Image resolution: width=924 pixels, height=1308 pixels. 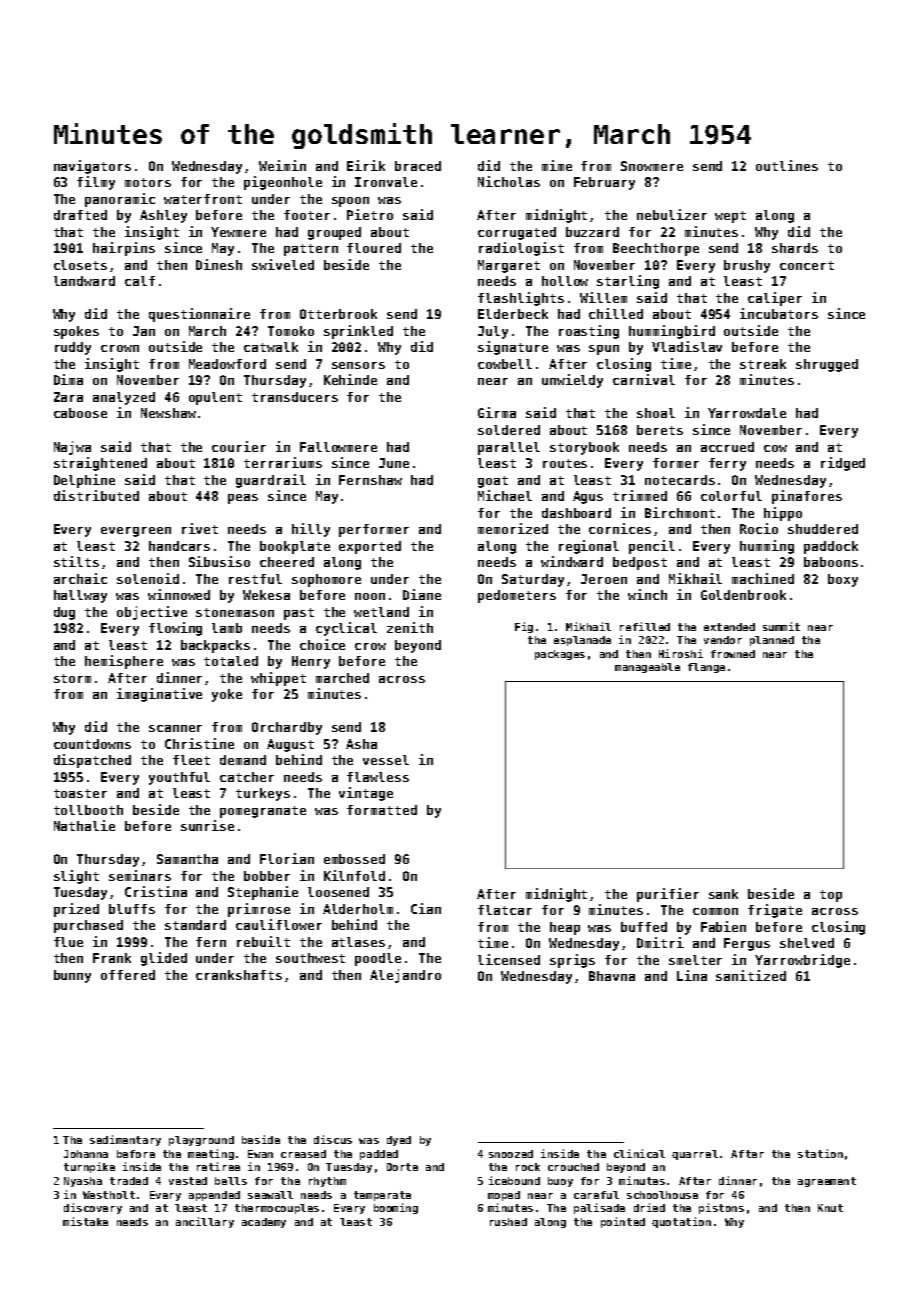 I want to click on mime, so click(x=557, y=165).
